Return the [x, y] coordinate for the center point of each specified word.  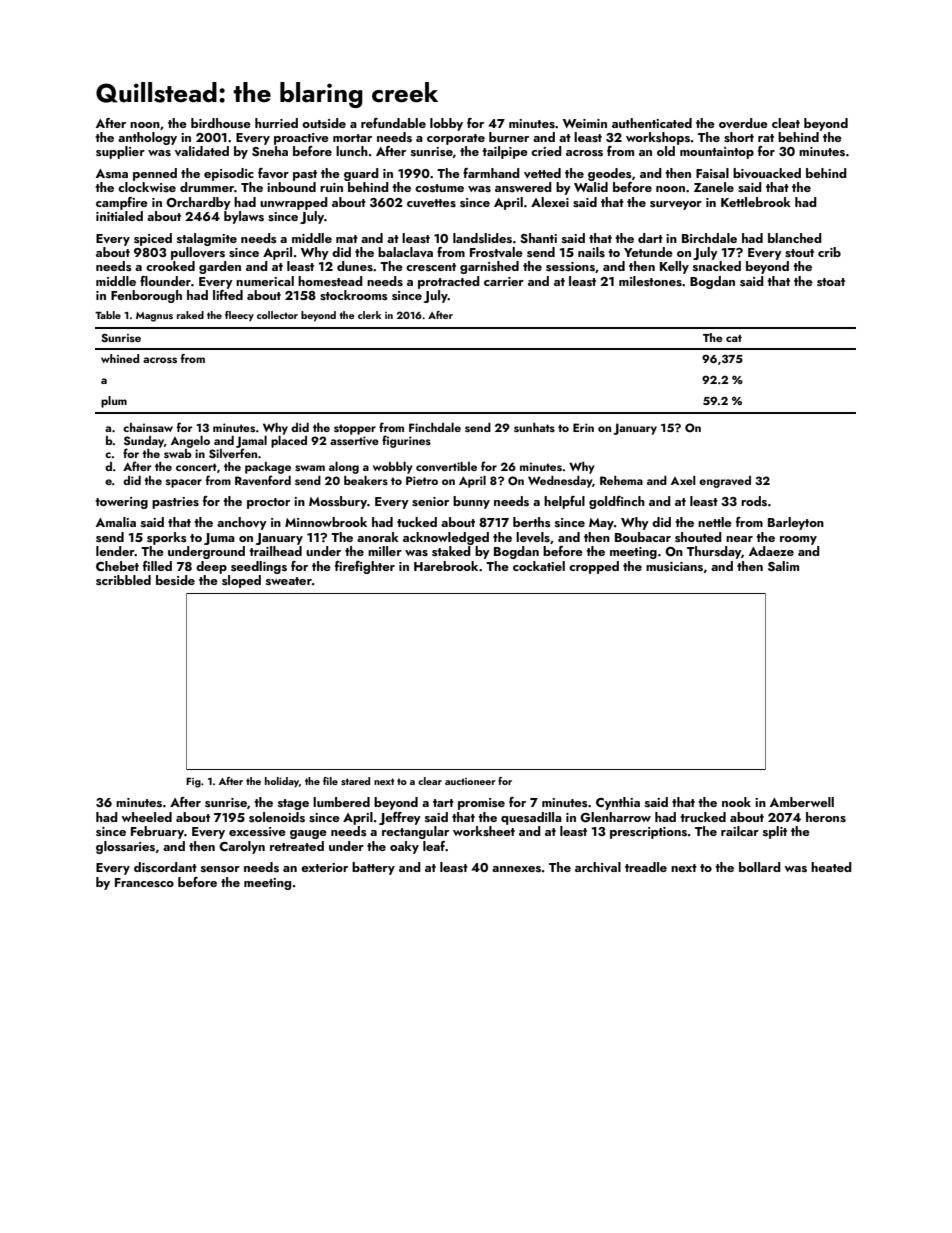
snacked [717, 266]
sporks [167, 538]
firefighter [365, 567]
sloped [241, 581]
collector [277, 315]
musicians [674, 566]
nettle [715, 522]
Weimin [585, 123]
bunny [471, 502]
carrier [504, 281]
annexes [516, 869]
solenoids [277, 817]
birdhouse [221, 123]
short [739, 137]
